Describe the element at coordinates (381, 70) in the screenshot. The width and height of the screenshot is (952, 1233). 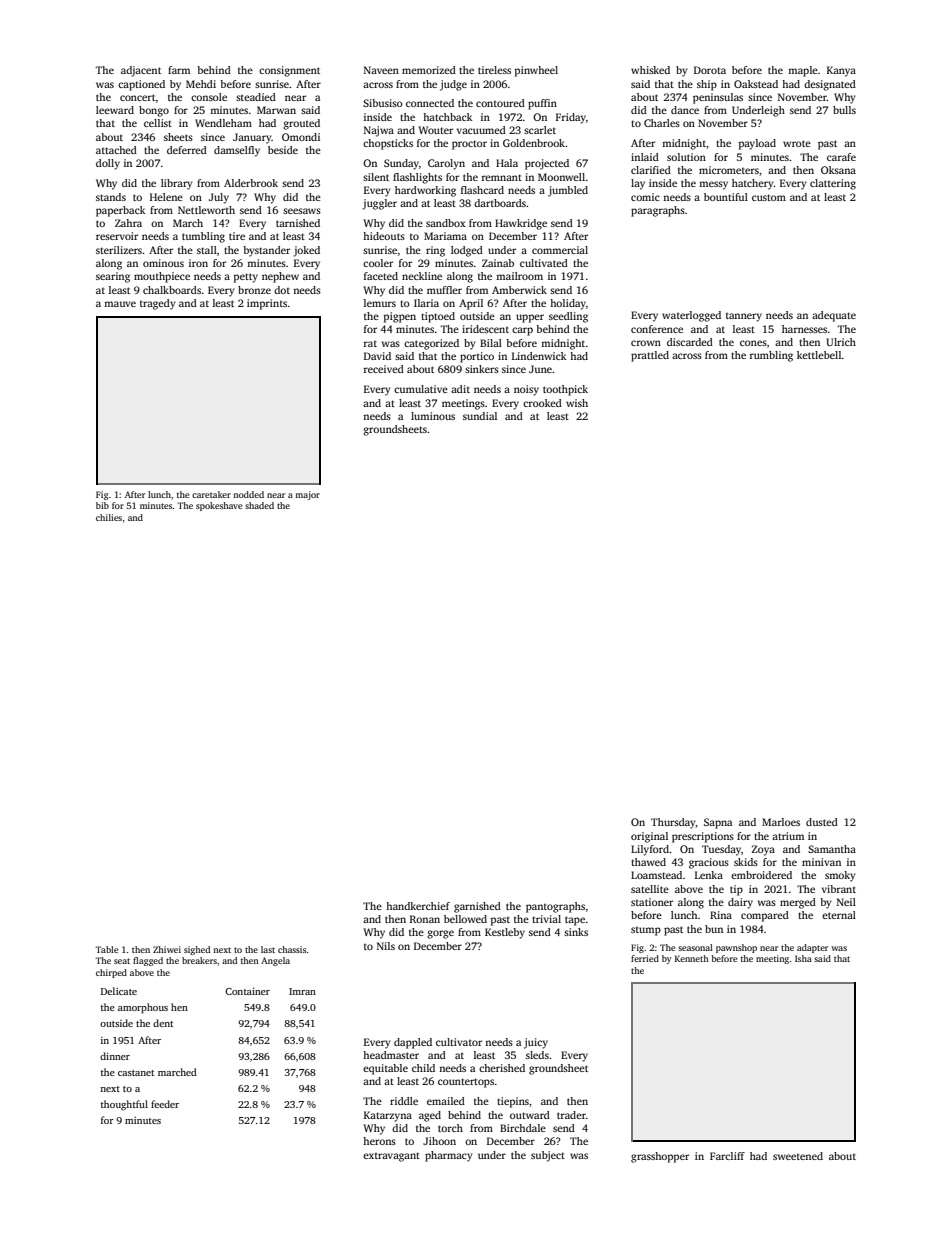
I see `Naveen` at that location.
